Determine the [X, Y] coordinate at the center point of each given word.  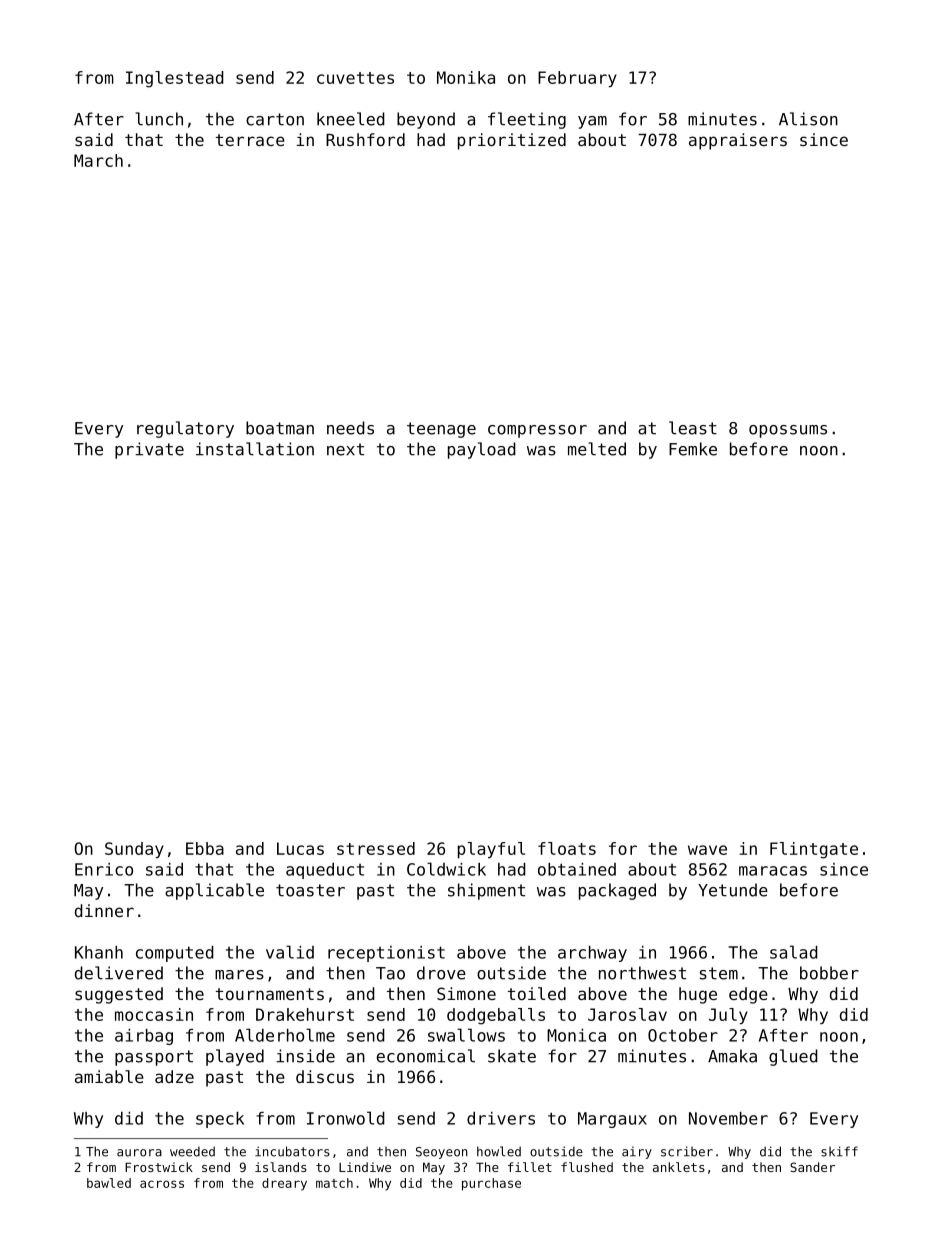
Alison [808, 119]
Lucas [300, 848]
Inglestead [175, 79]
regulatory [185, 429]
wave [707, 850]
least [693, 428]
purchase [491, 1184]
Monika [466, 77]
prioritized [512, 141]
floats [567, 848]
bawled [109, 1183]
